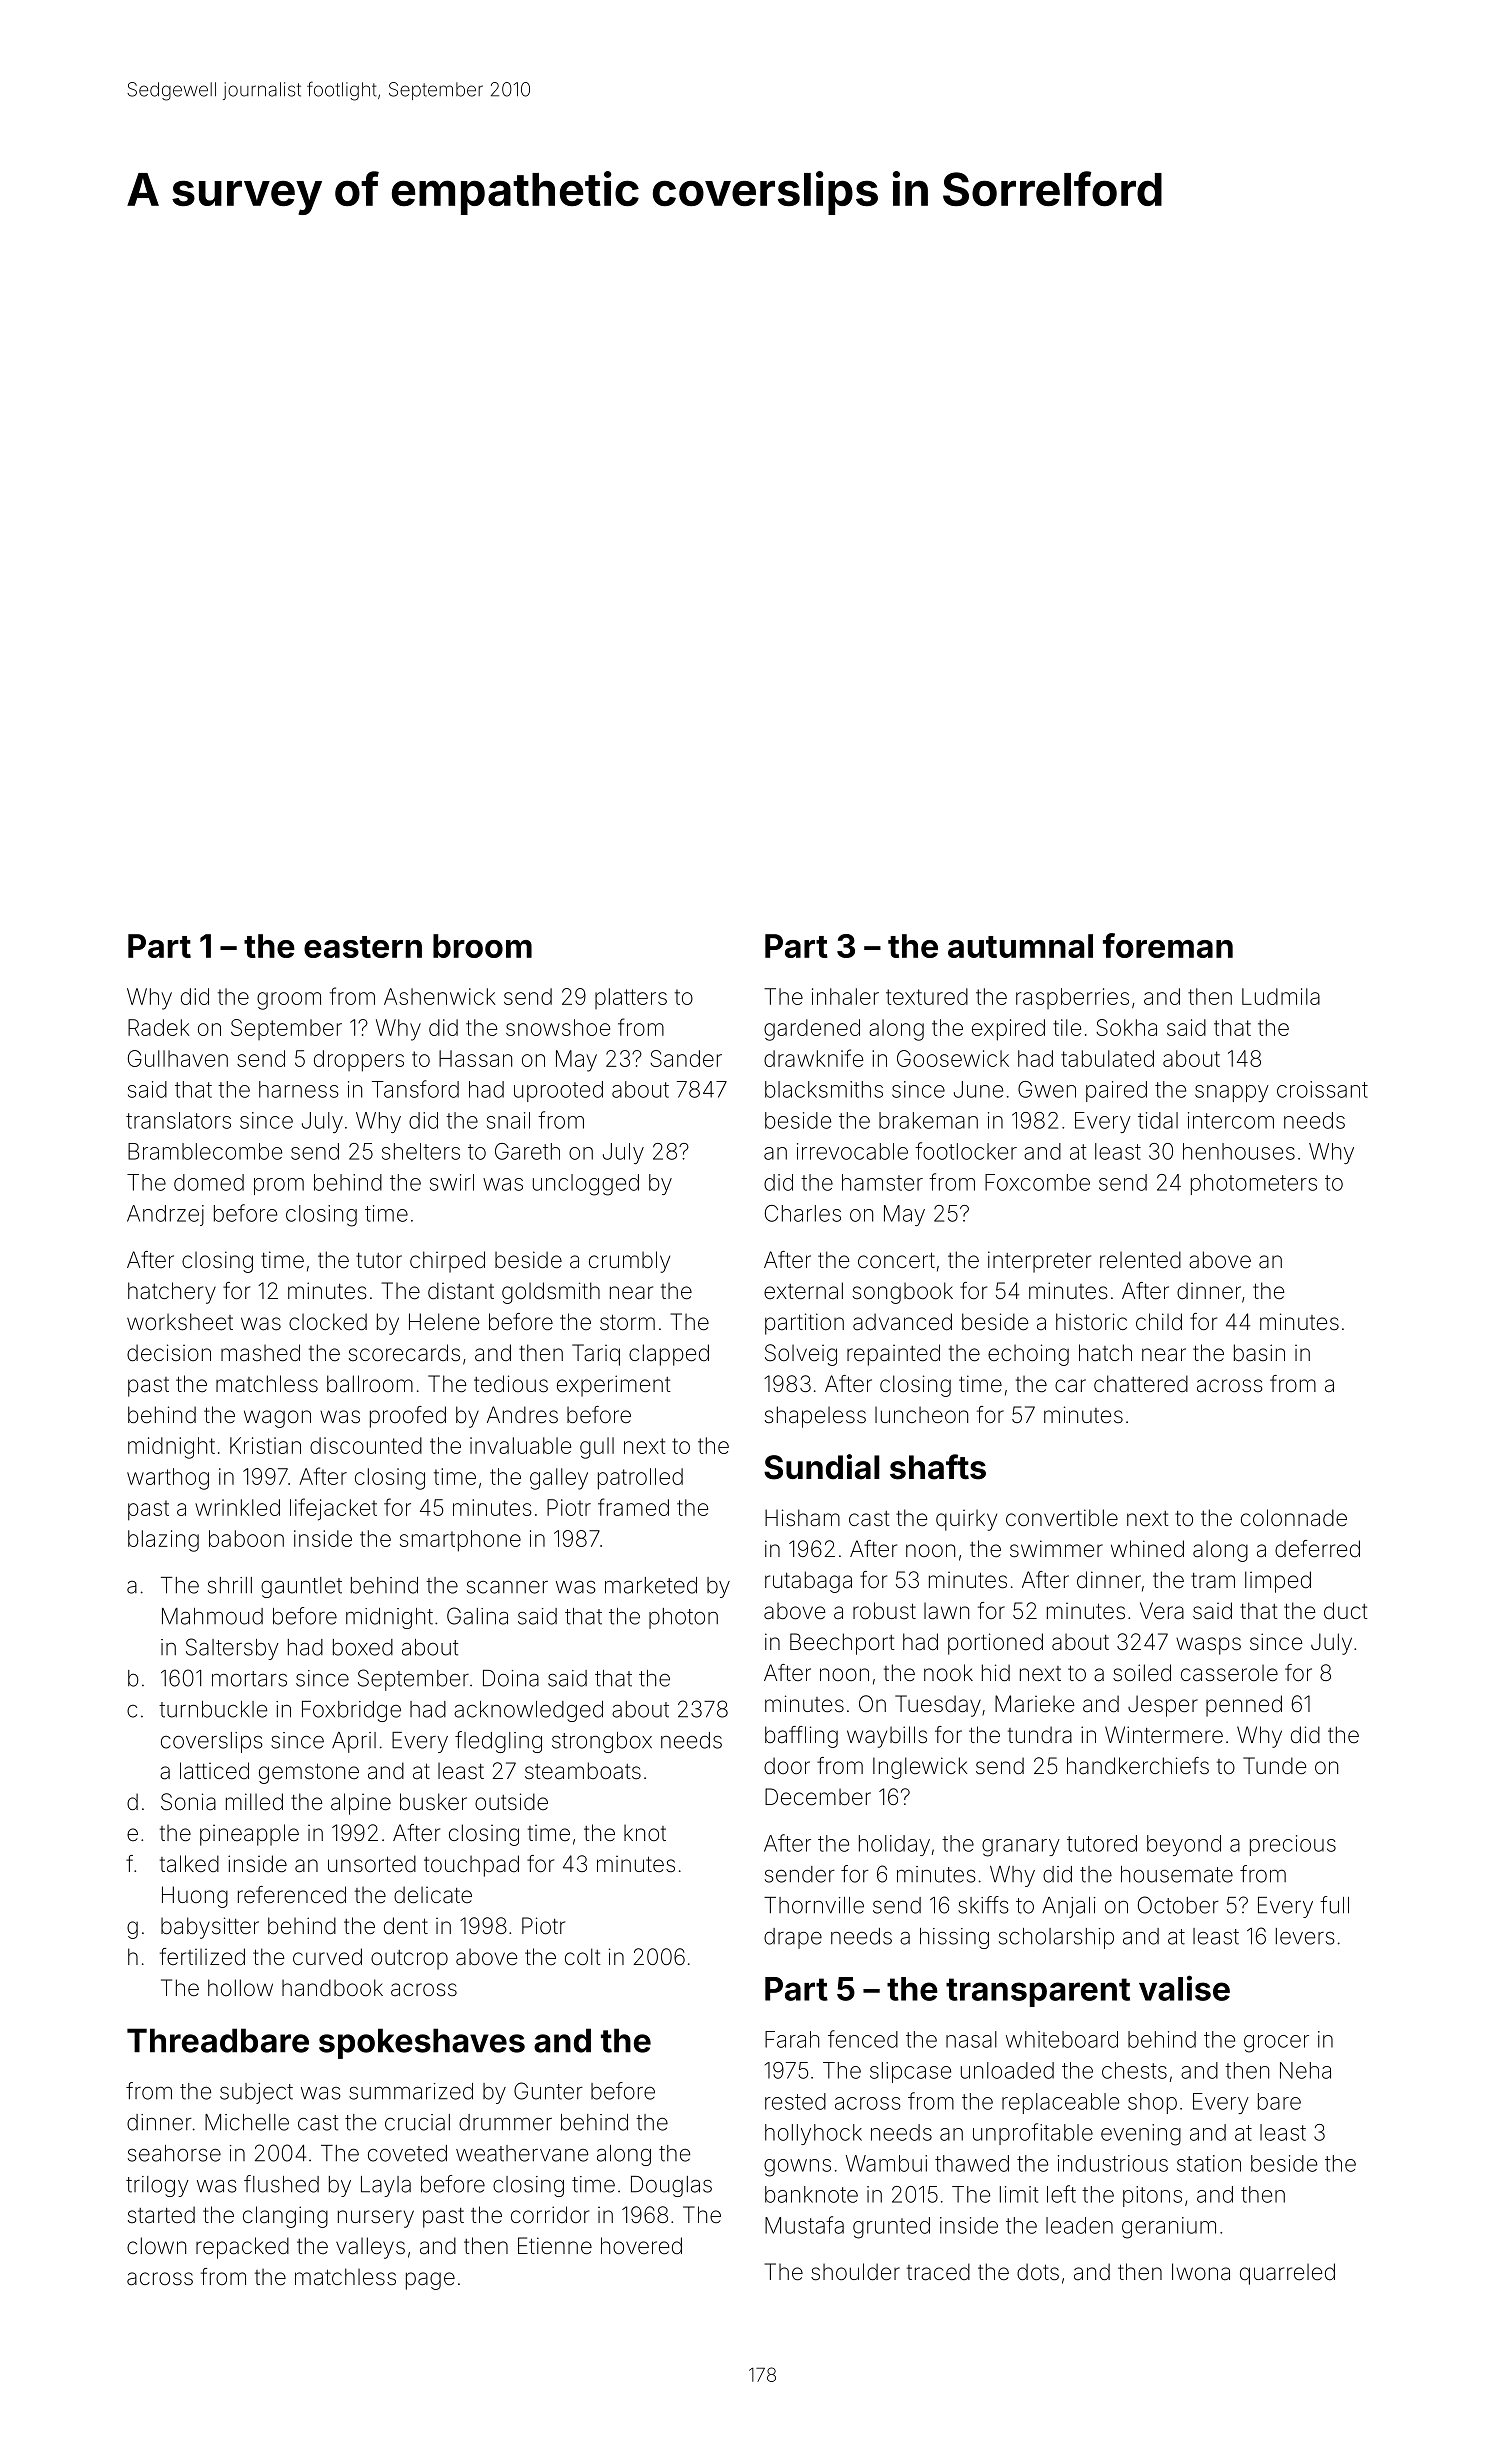 The width and height of the document is (1496, 2464). I want to click on Ludmila, so click(1281, 996).
